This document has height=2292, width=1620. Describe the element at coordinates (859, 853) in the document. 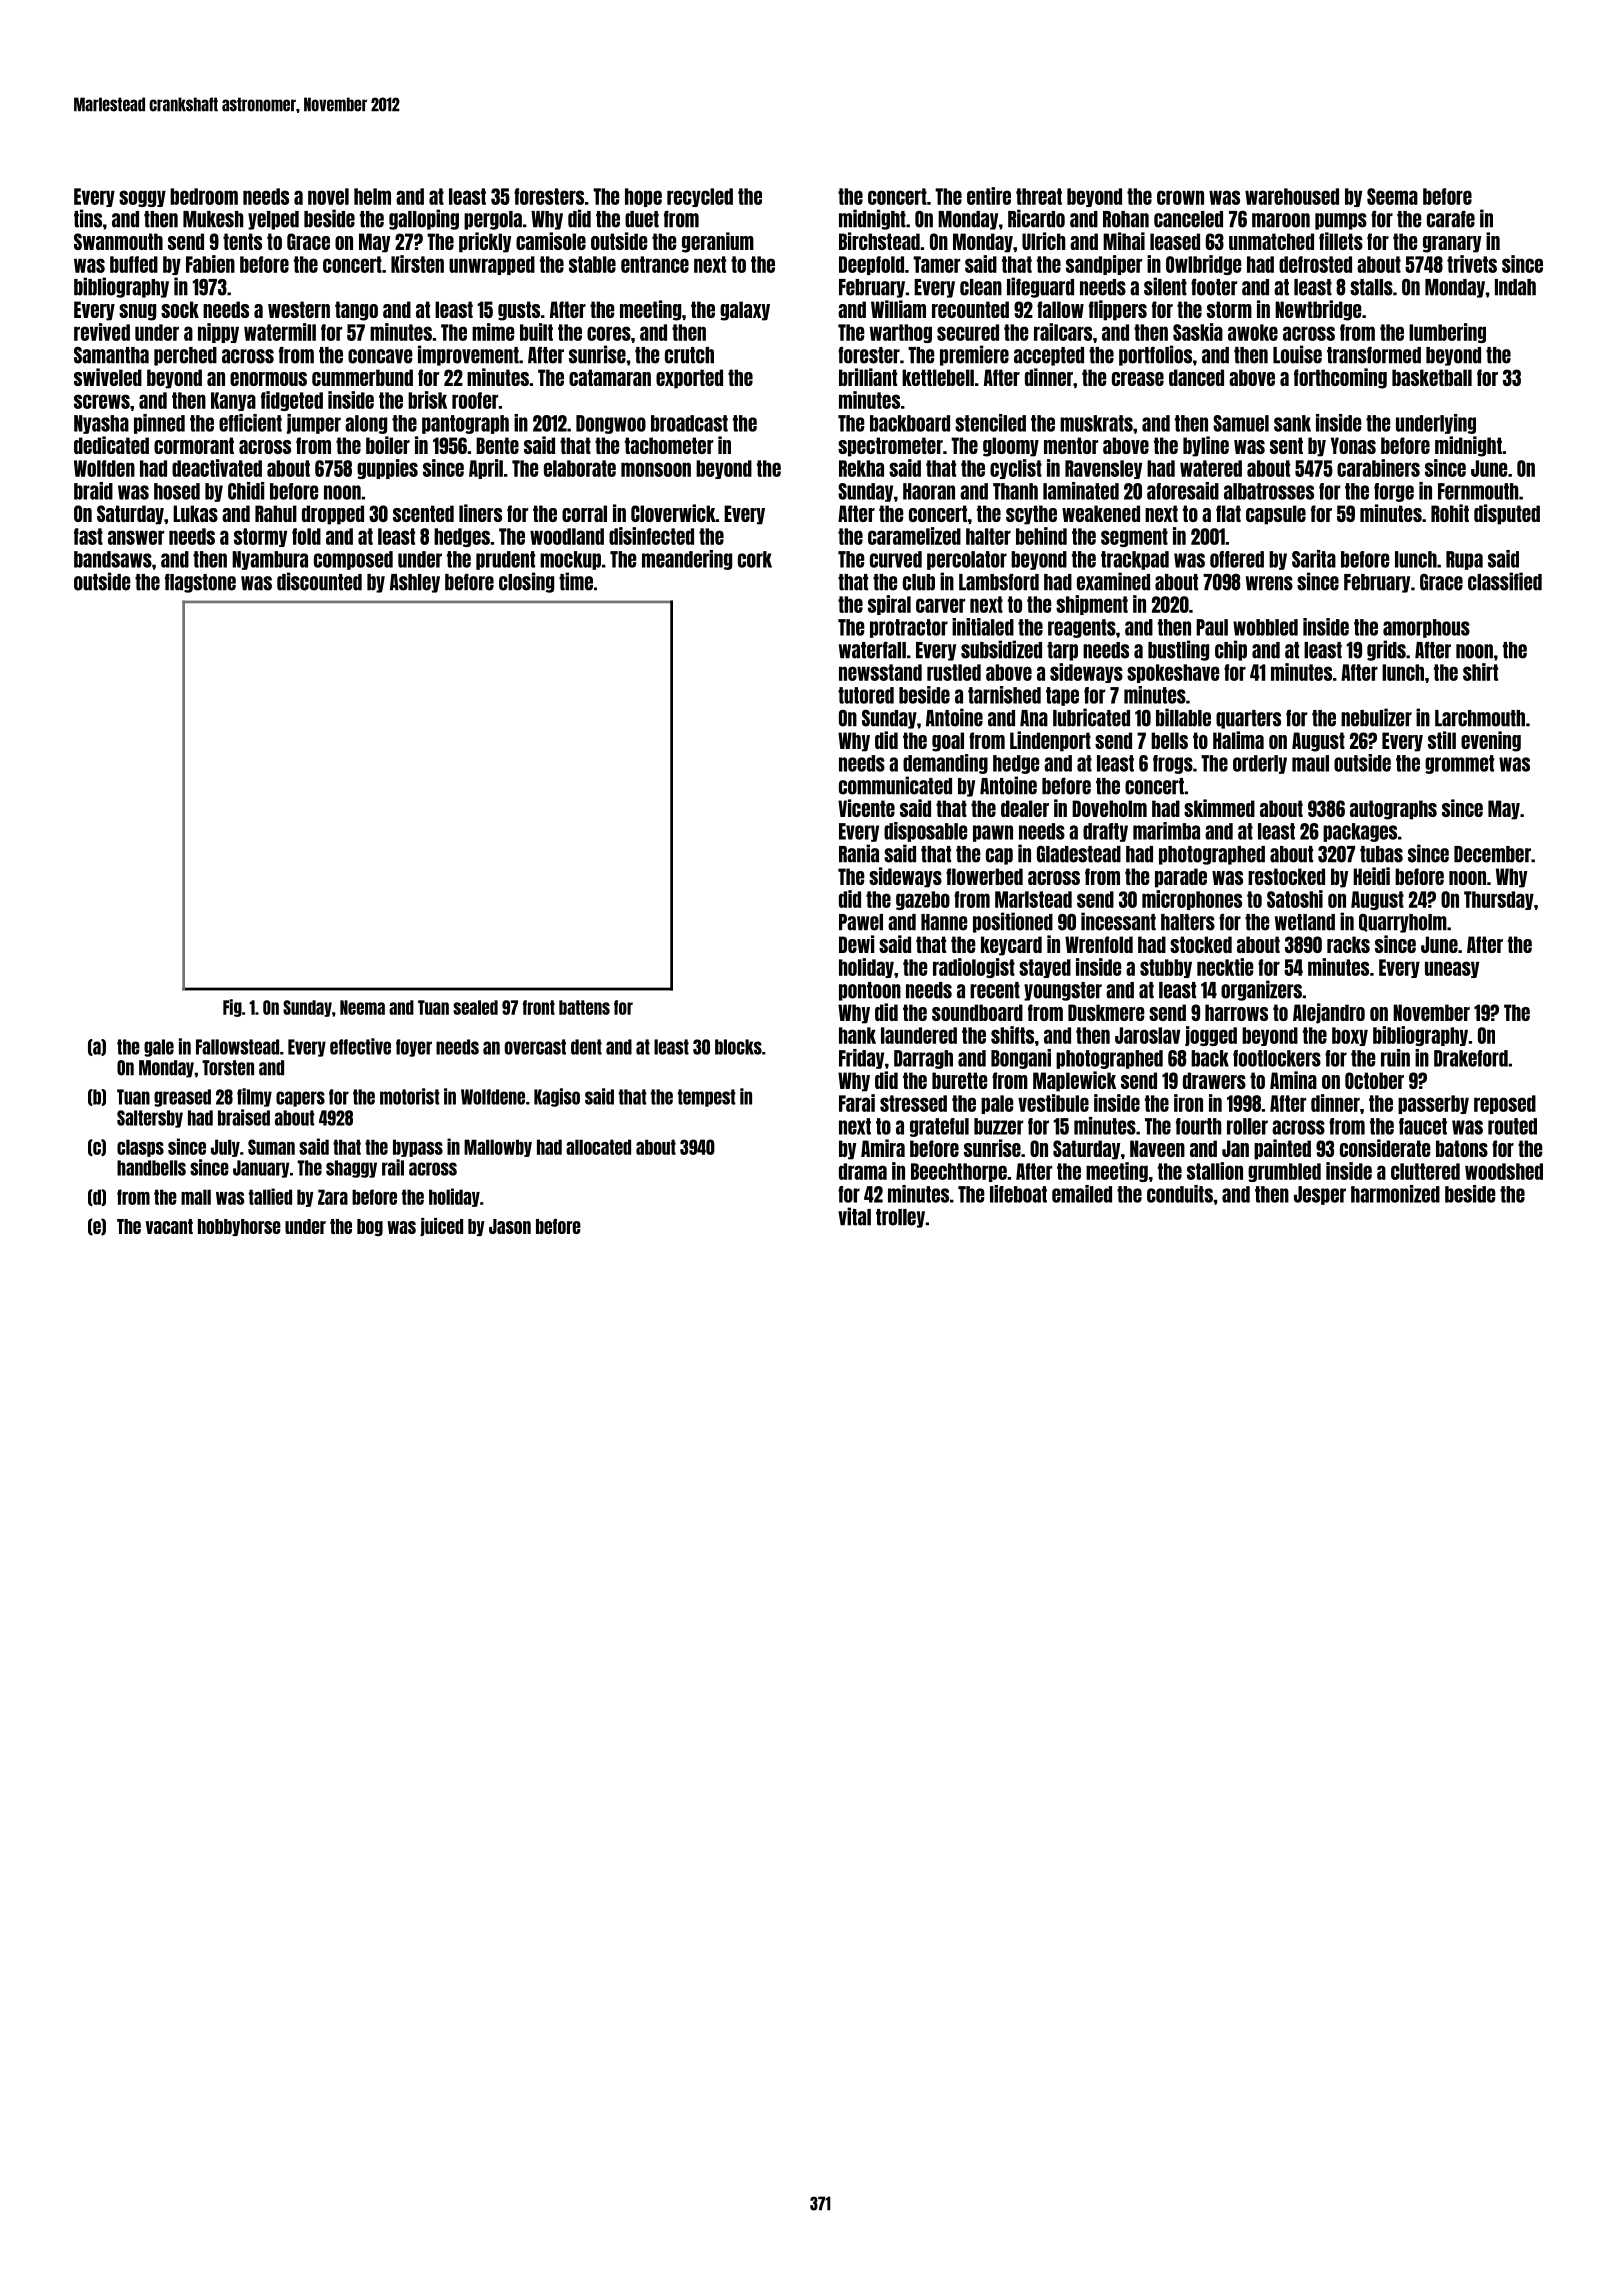

I see `Rania` at that location.
